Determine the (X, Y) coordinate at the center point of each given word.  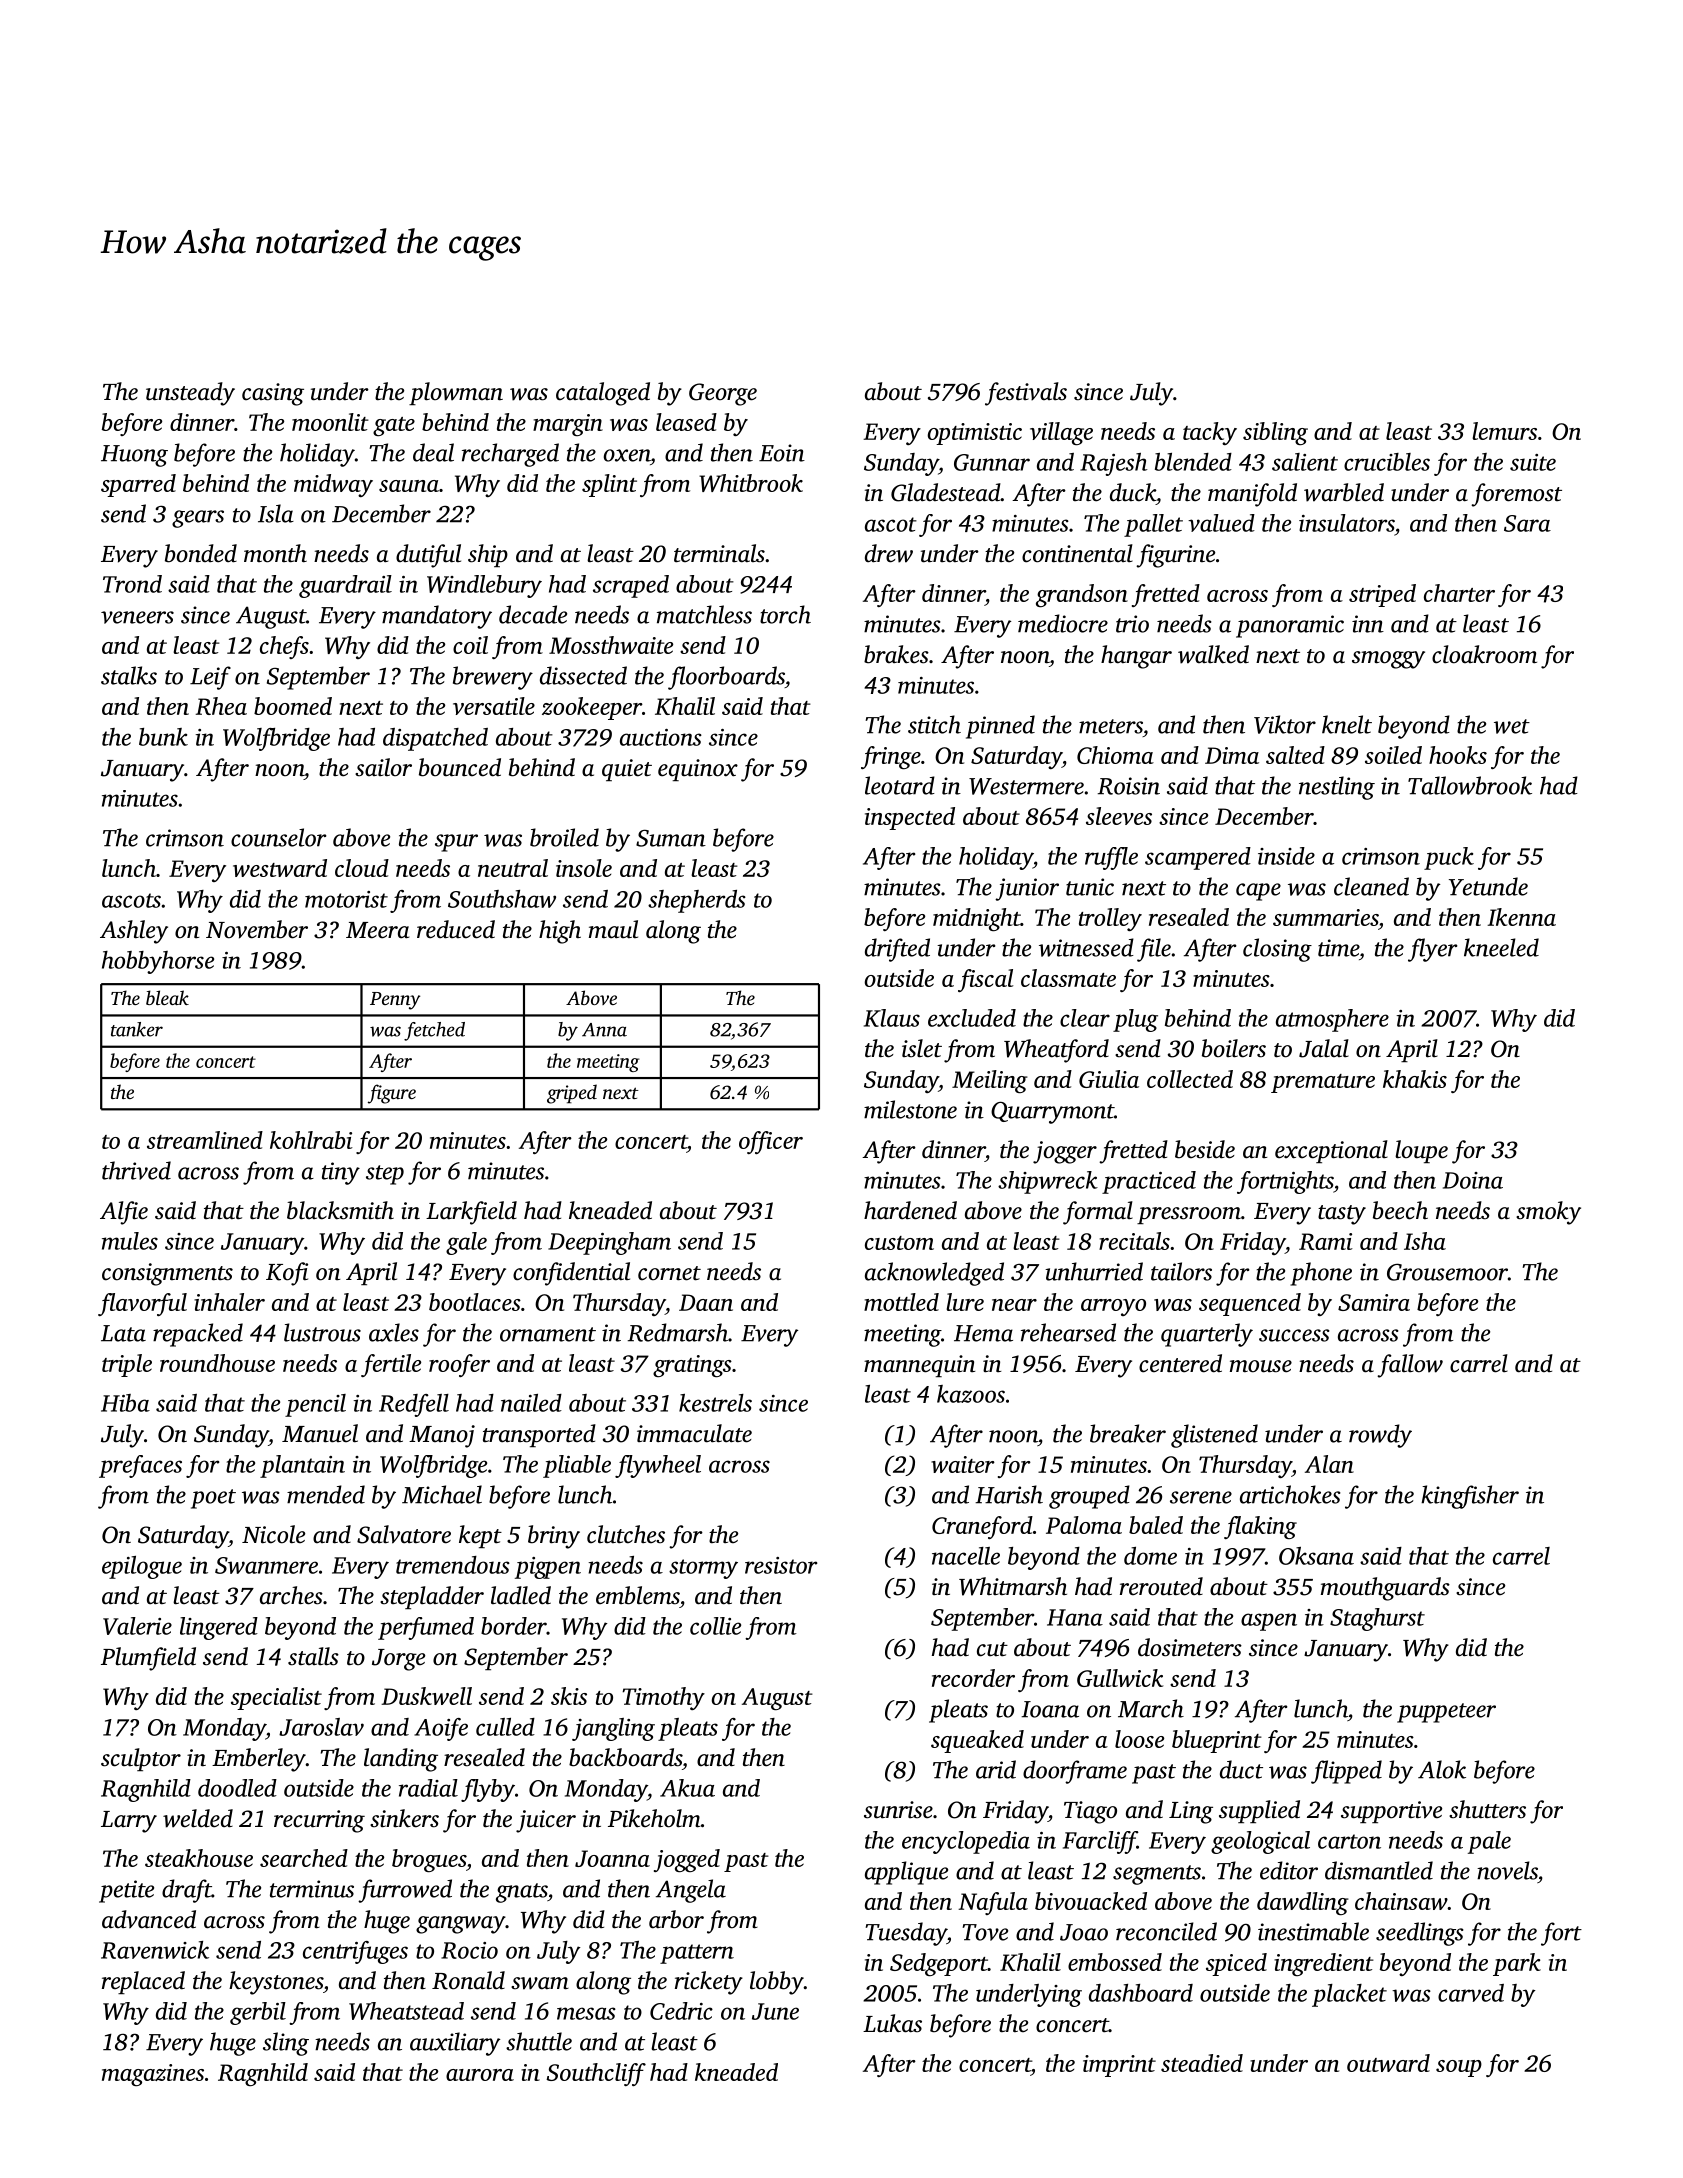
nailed (531, 1403)
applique (906, 1873)
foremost (1516, 495)
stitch (934, 724)
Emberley (259, 1760)
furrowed (405, 1891)
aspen (1269, 1622)
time (1338, 948)
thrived (136, 1170)
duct (1241, 1769)
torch (785, 614)
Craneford (982, 1527)
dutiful (428, 556)
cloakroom (1484, 654)
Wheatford (1056, 1051)
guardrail (345, 586)
